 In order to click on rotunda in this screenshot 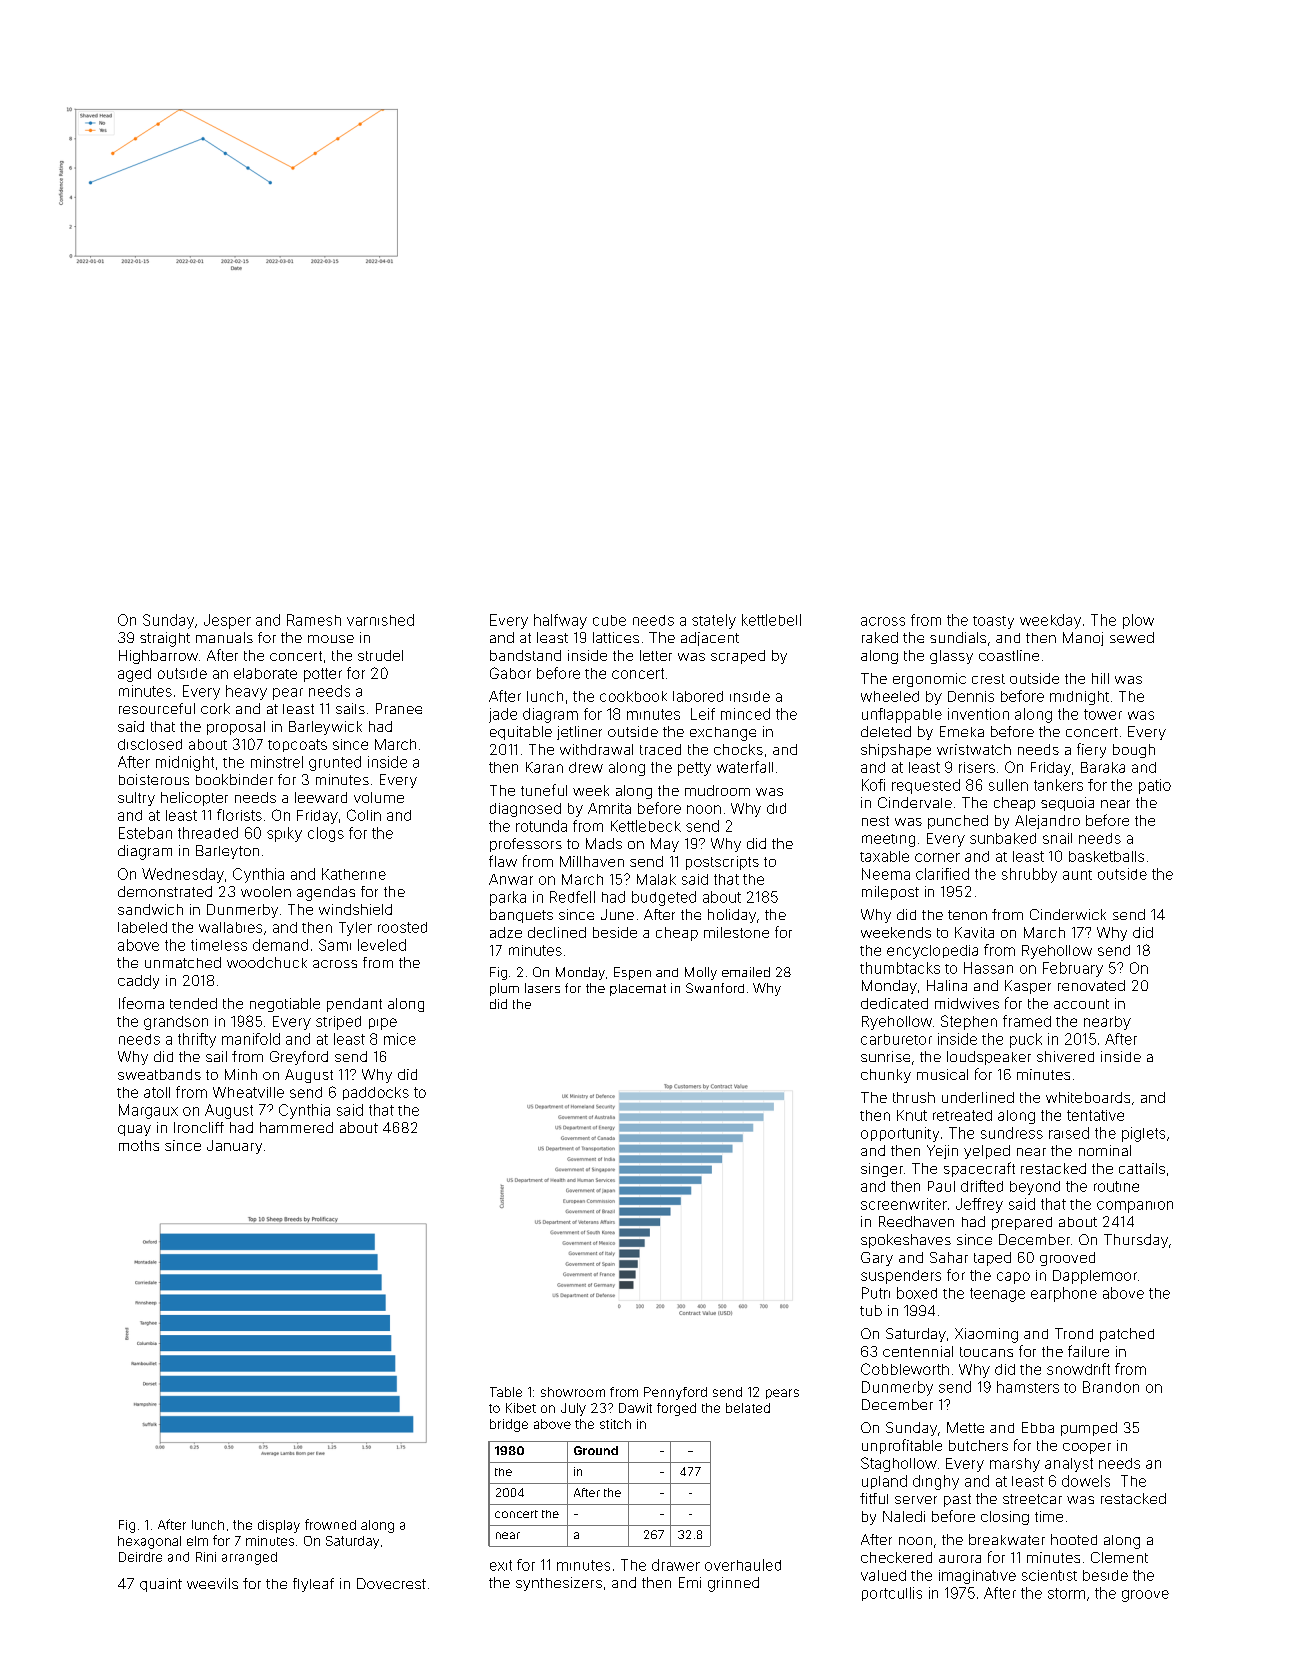, I will do `click(541, 826)`.
